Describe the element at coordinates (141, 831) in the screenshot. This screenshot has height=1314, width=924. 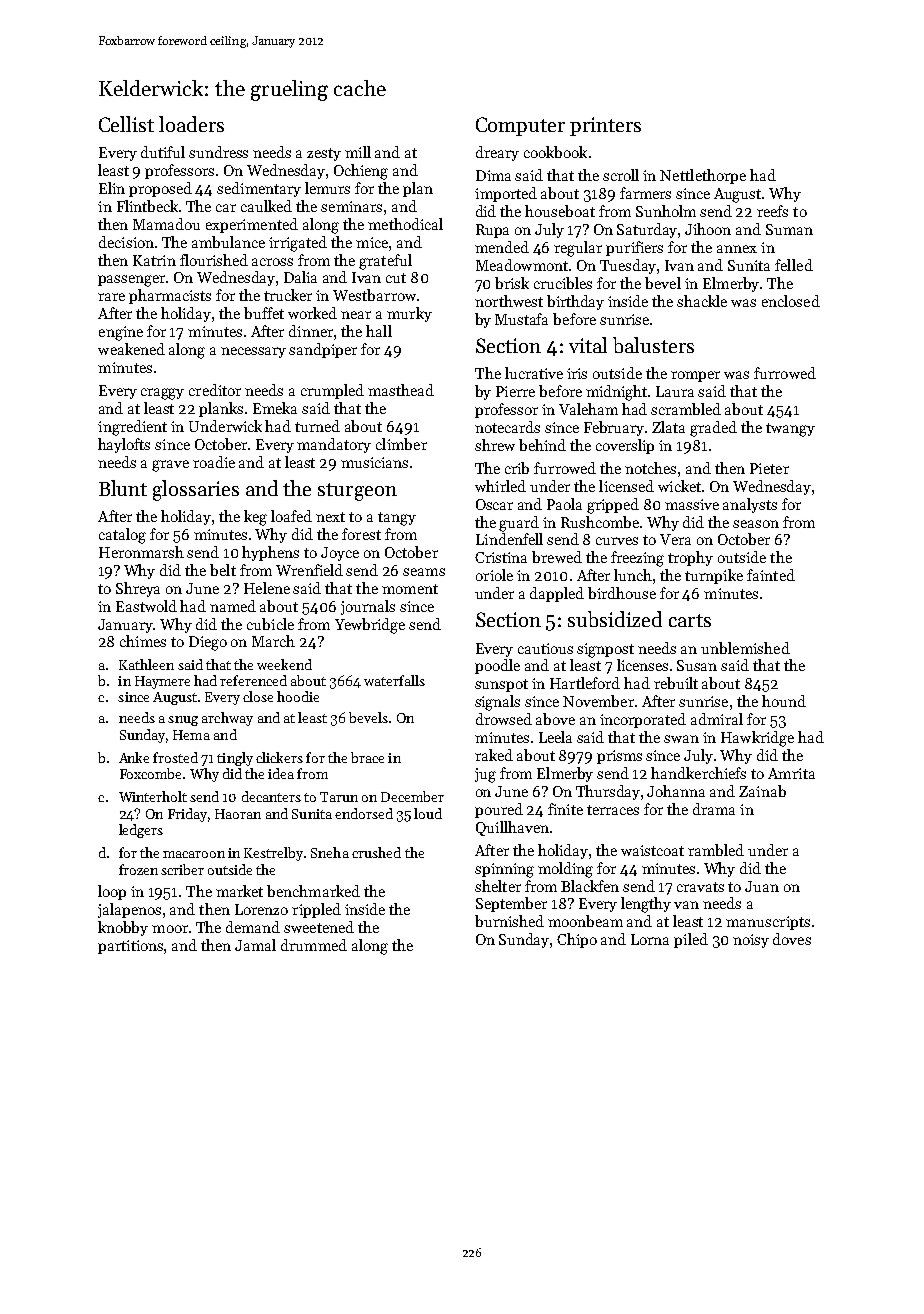
I see `ledgers` at that location.
